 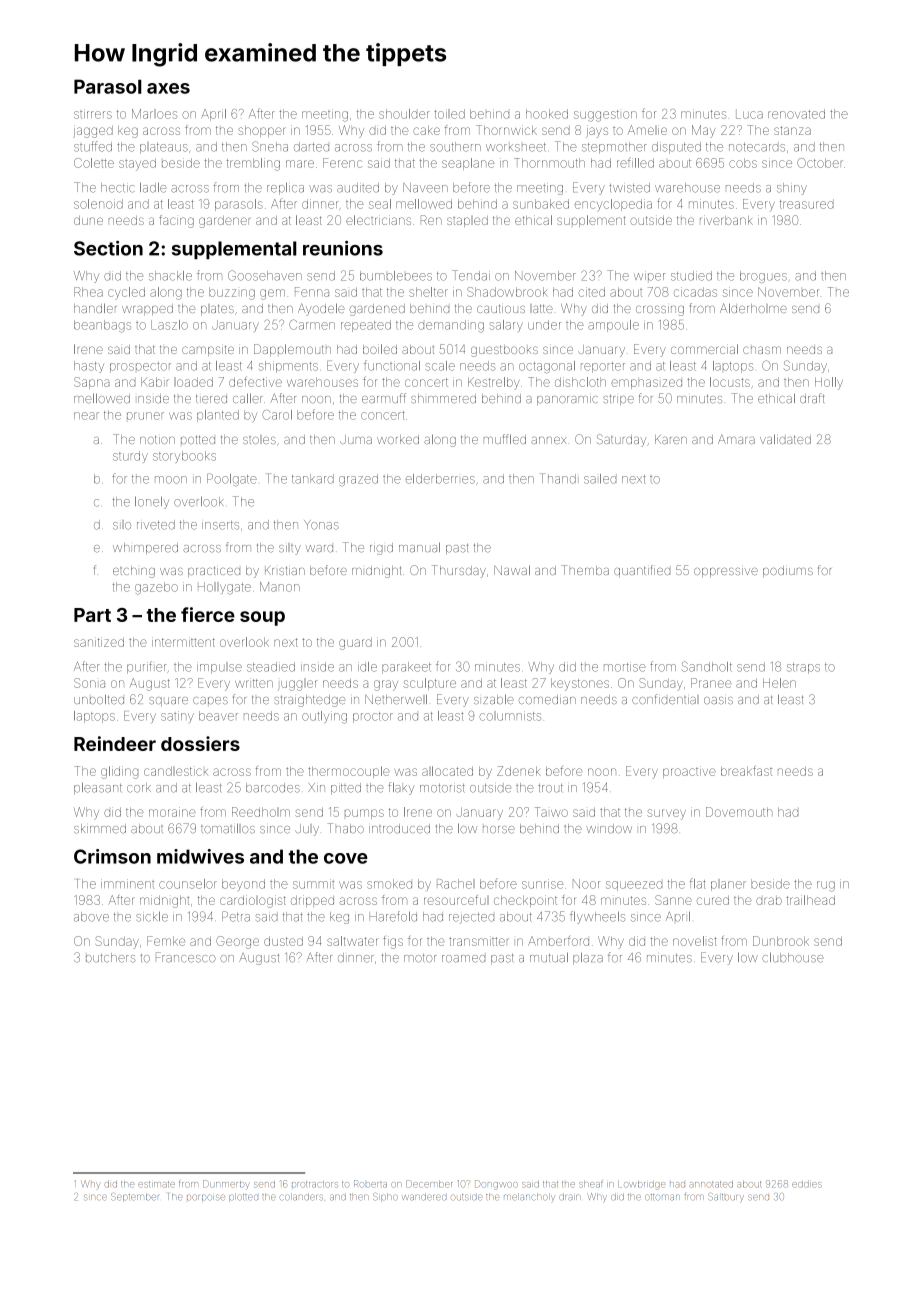 I want to click on saltwater, so click(x=352, y=941).
